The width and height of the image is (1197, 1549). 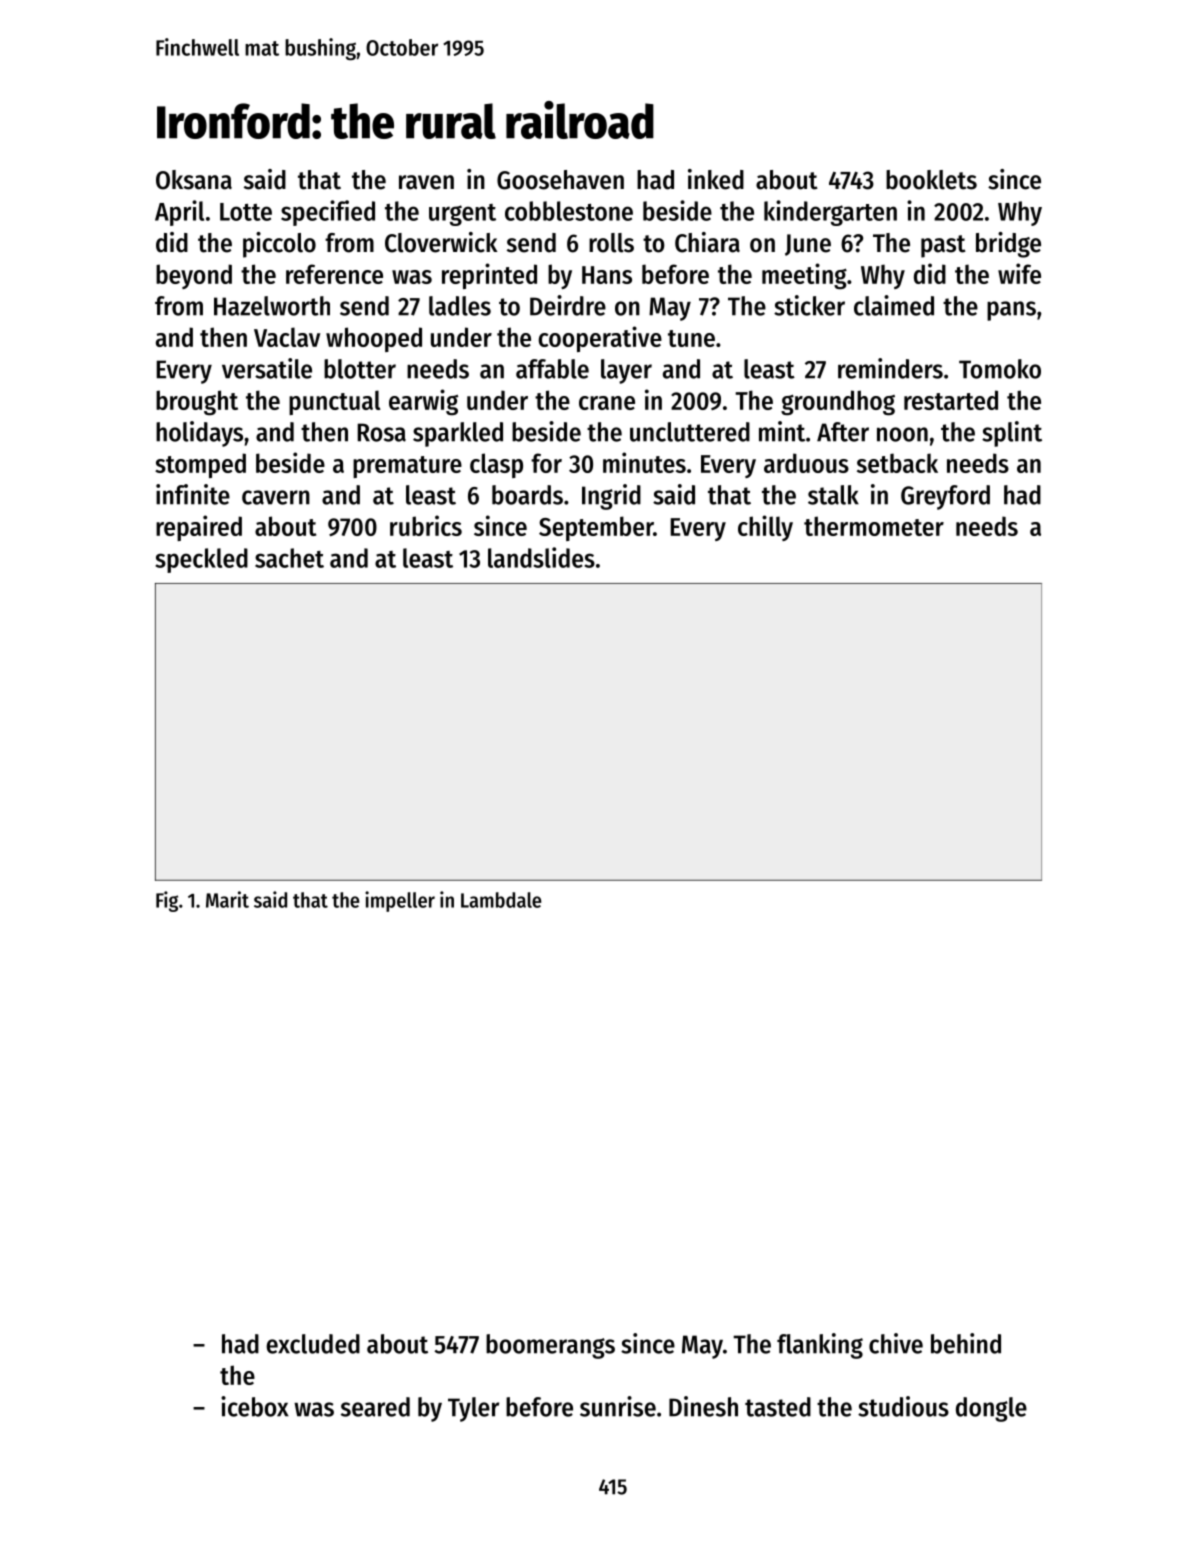 What do you see at coordinates (313, 1344) in the image?
I see `excluded` at bounding box center [313, 1344].
